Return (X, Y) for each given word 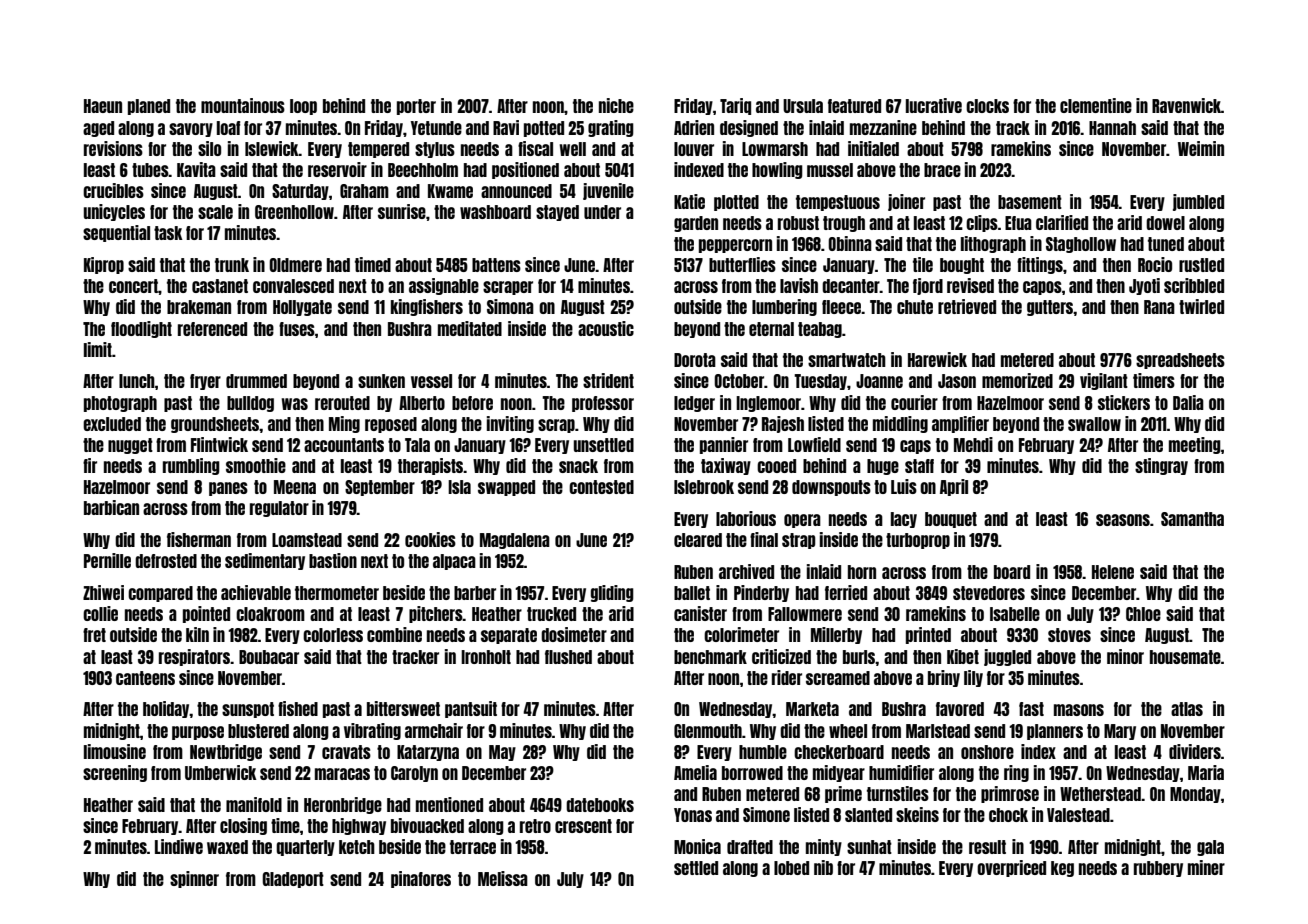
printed (928, 635)
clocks (987, 106)
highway (359, 826)
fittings (1040, 265)
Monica (697, 846)
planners (1055, 732)
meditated (470, 328)
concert (133, 286)
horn (862, 572)
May (502, 753)
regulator (279, 509)
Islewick (272, 148)
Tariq (735, 106)
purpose (198, 733)
